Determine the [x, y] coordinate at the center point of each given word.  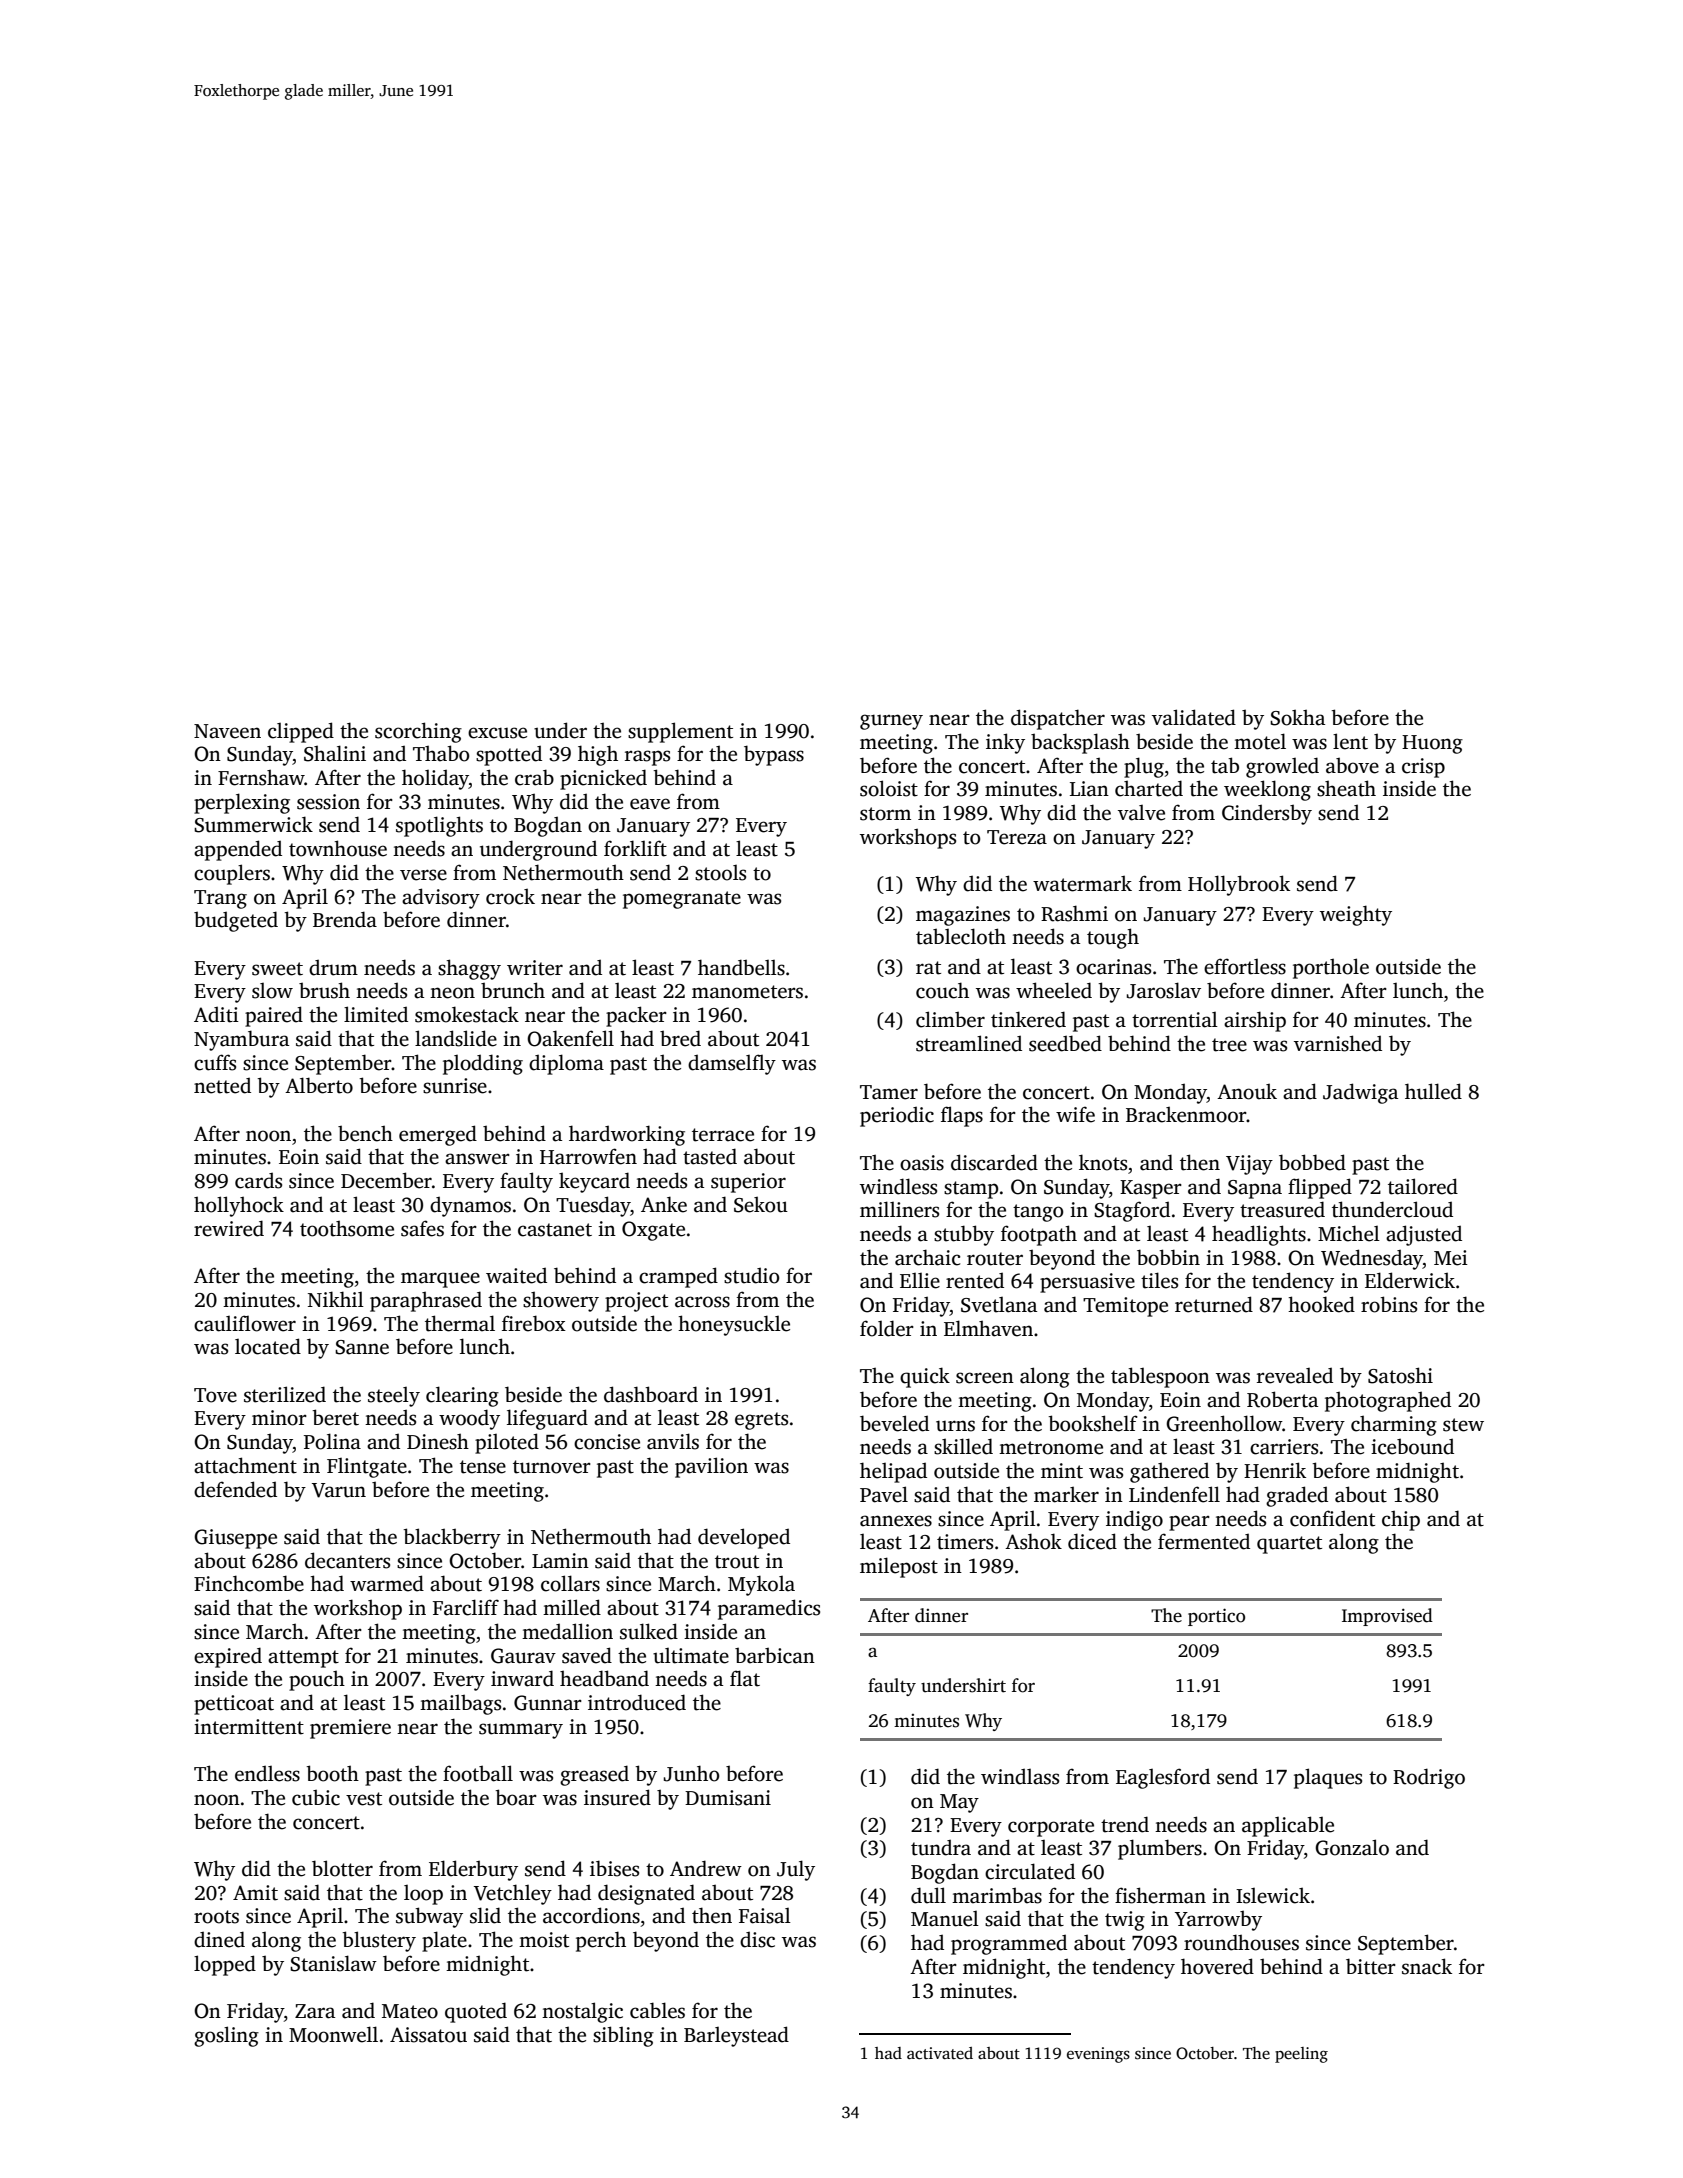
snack [1427, 1966]
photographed [1388, 1401]
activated [940, 2053]
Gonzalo [1352, 1847]
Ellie [920, 1281]
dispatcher [1058, 719]
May [959, 1803]
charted [1149, 788]
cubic [316, 1797]
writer [535, 968]
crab [534, 777]
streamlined [969, 1043]
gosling [226, 2036]
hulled [1433, 1091]
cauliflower [245, 1323]
